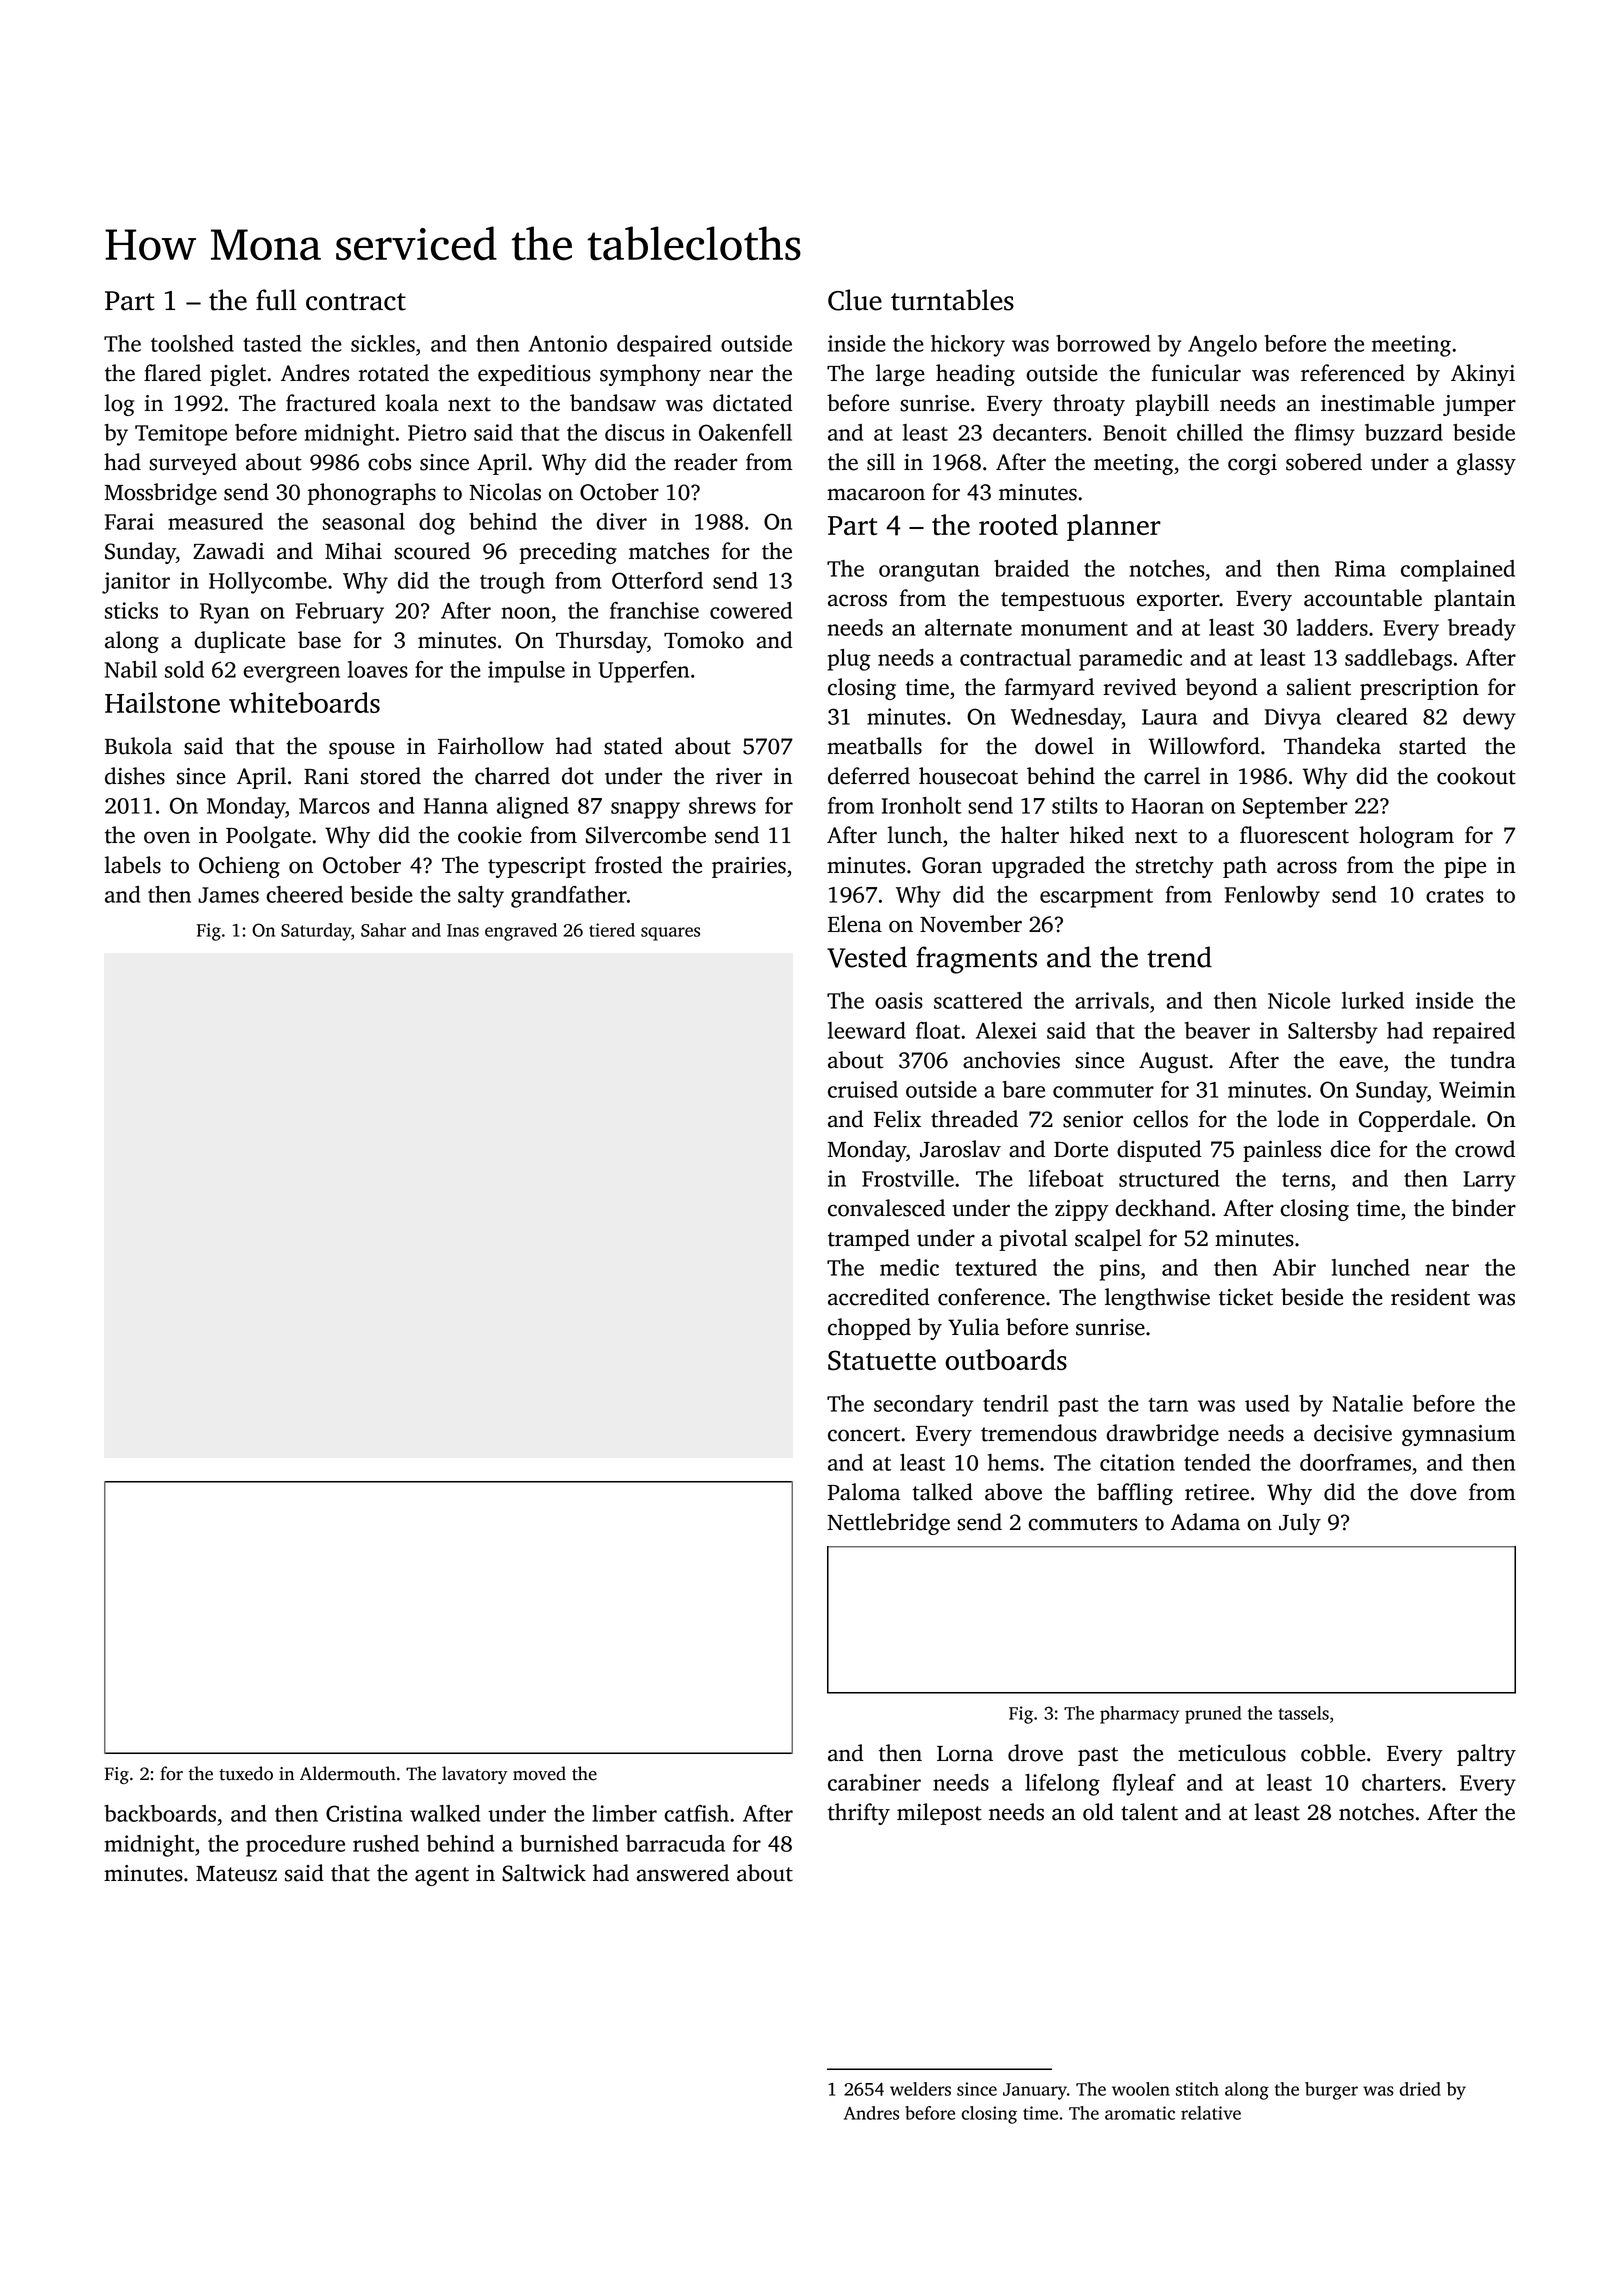 Image resolution: width=1620 pixels, height=2292 pixels. Describe the element at coordinates (1169, 717) in the document. I see `Laura` at that location.
